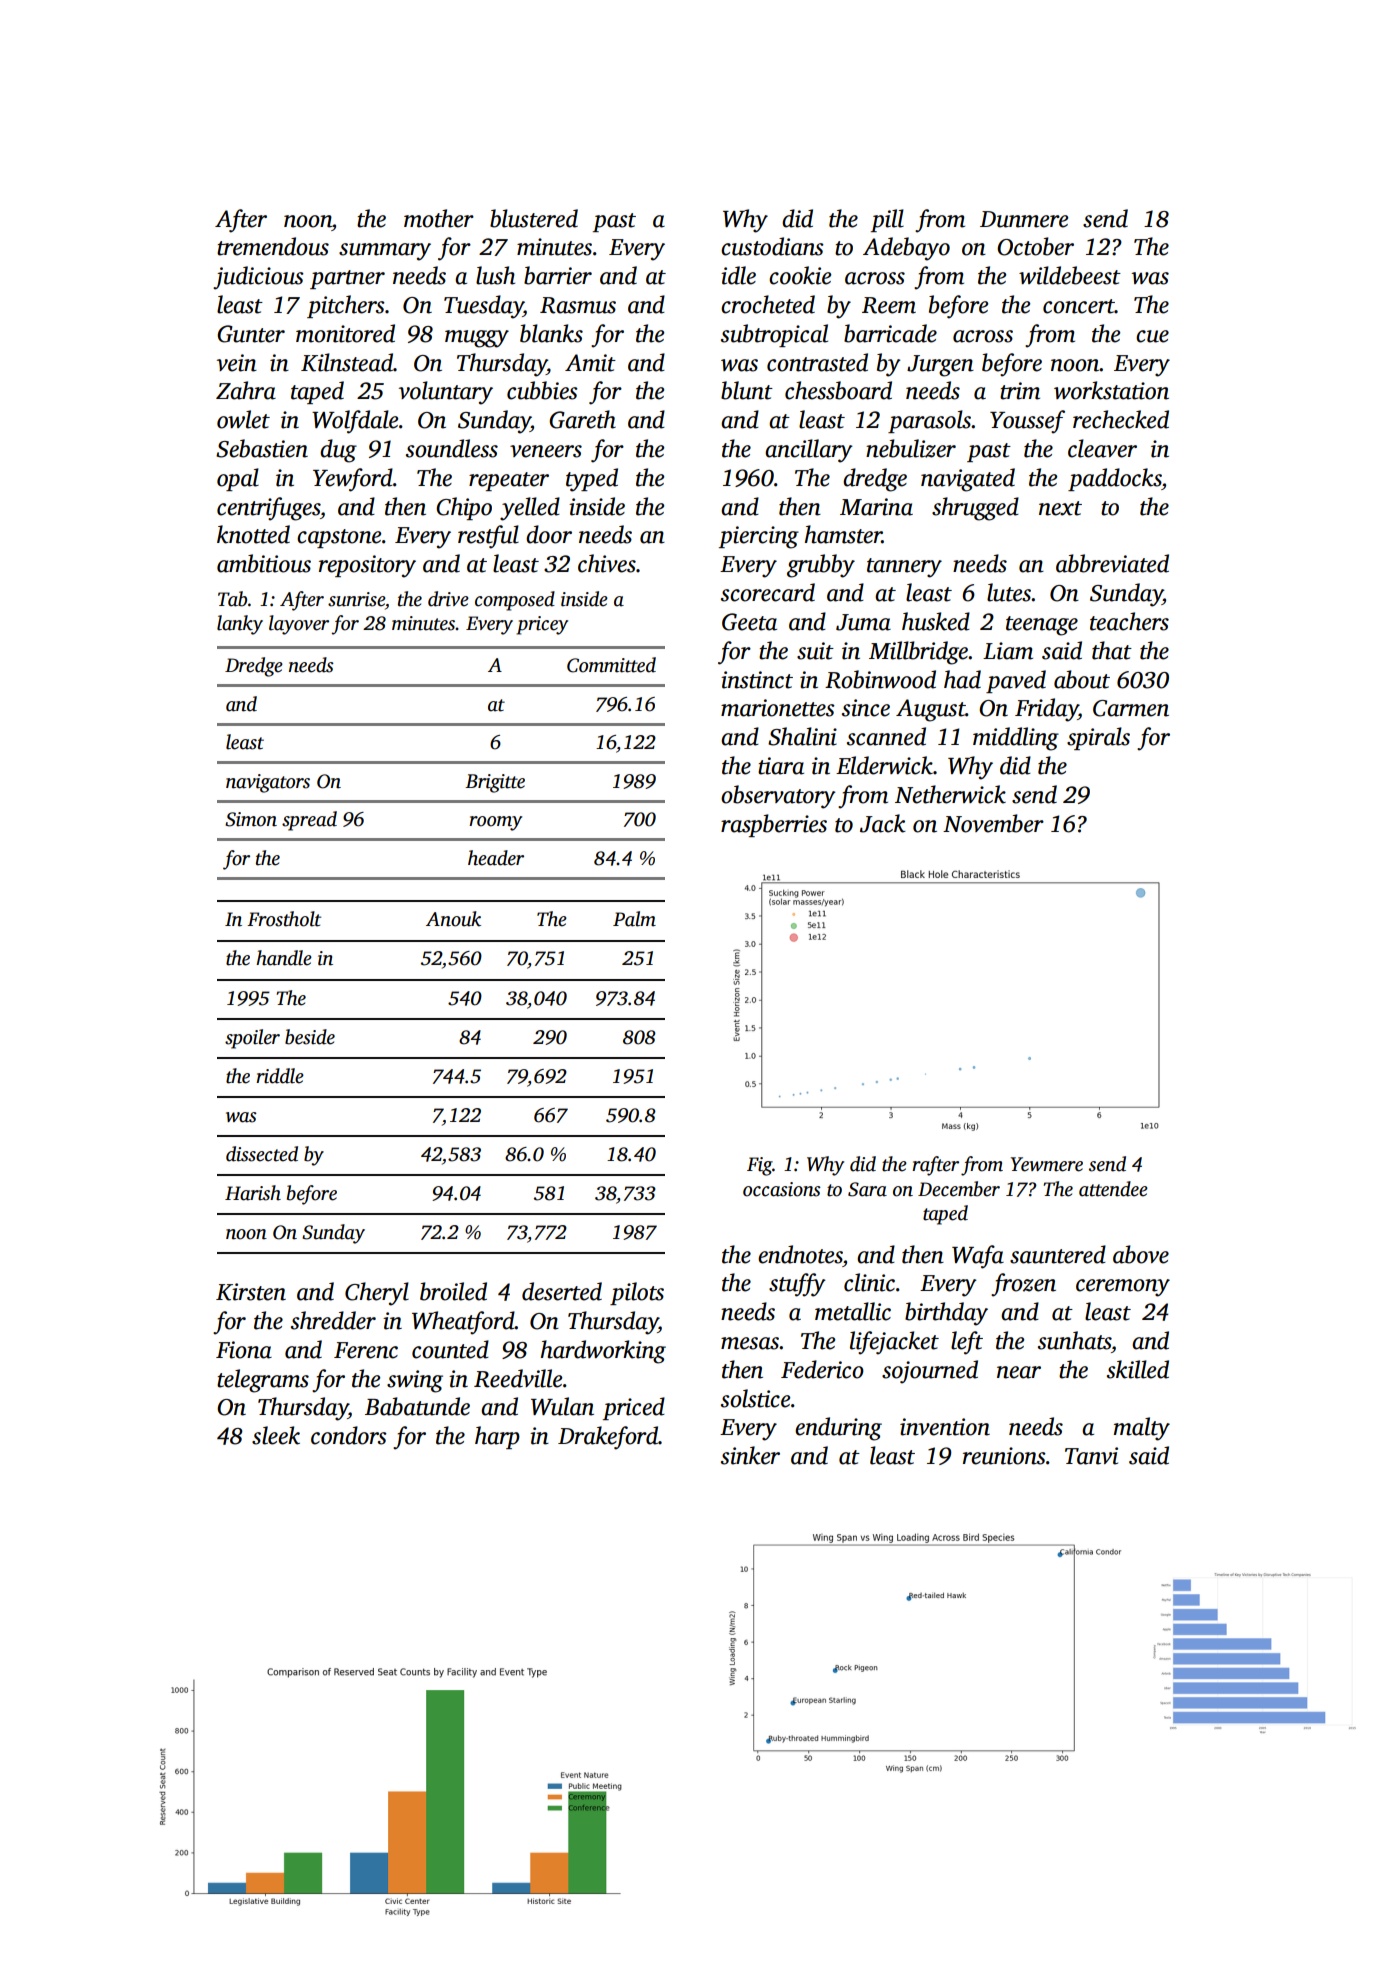 This screenshot has height=1969, width=1386. Describe the element at coordinates (262, 1154) in the screenshot. I see `dissected` at that location.
